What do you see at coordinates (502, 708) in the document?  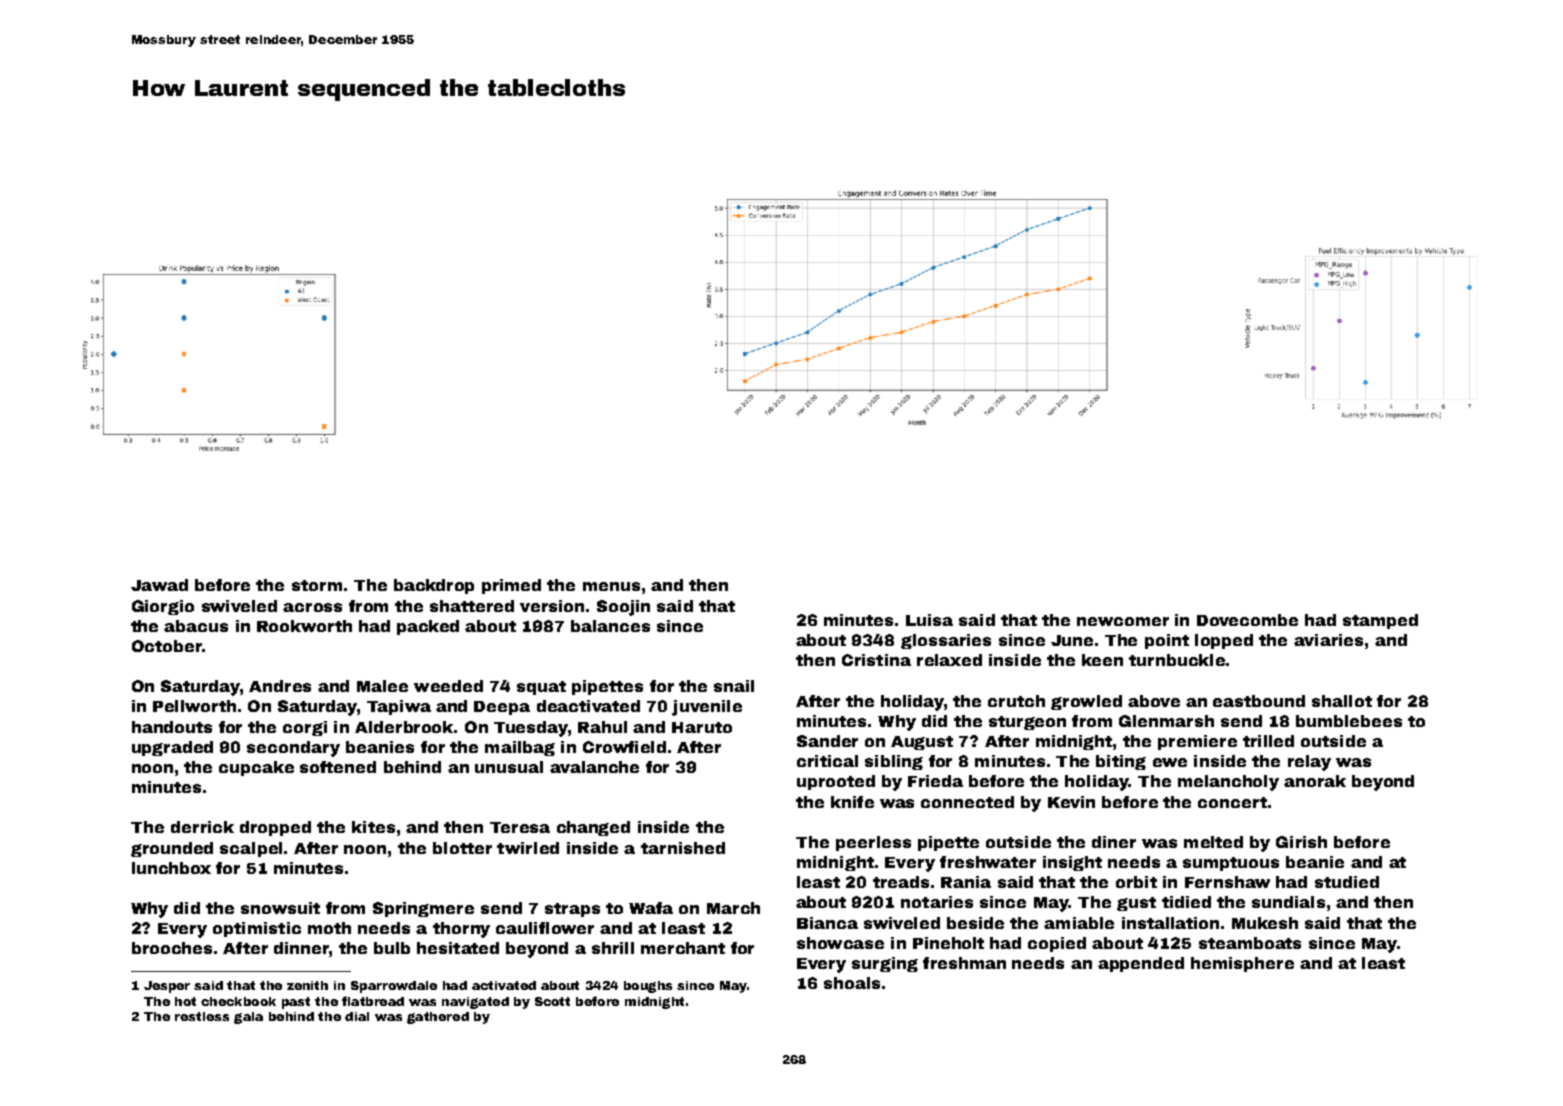 I see `Deepa` at bounding box center [502, 708].
